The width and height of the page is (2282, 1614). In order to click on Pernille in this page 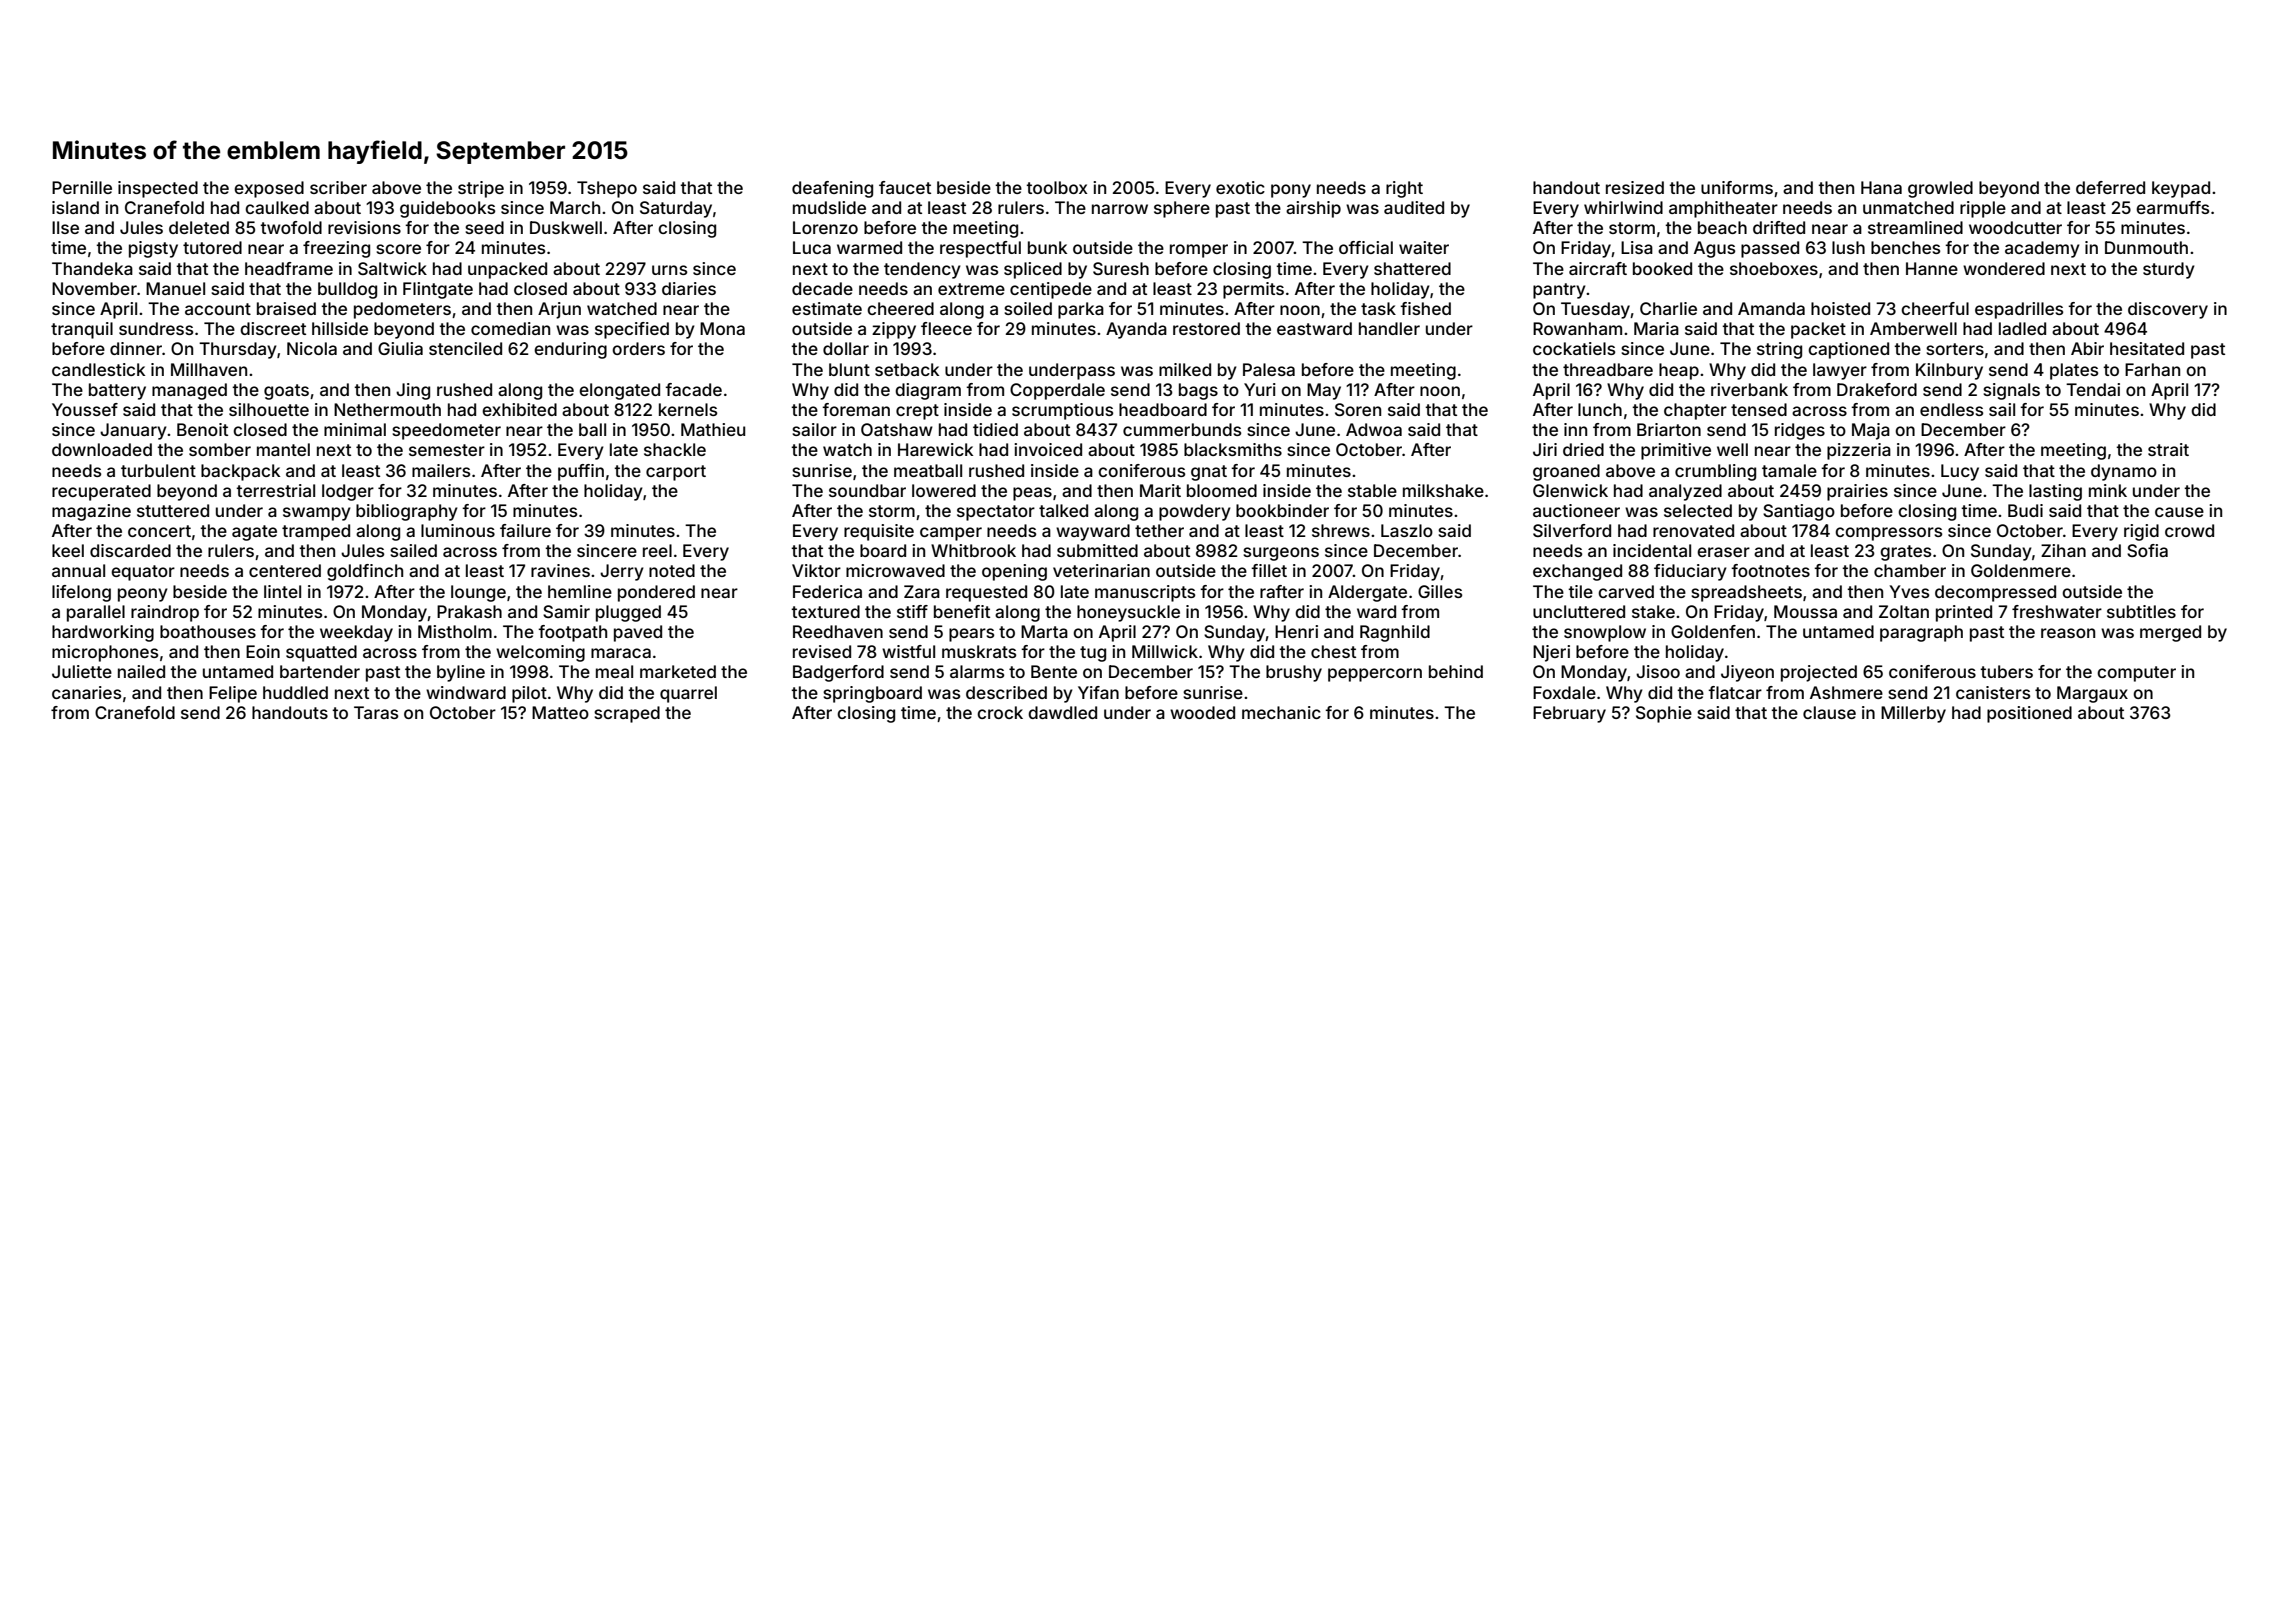, I will do `click(82, 187)`.
